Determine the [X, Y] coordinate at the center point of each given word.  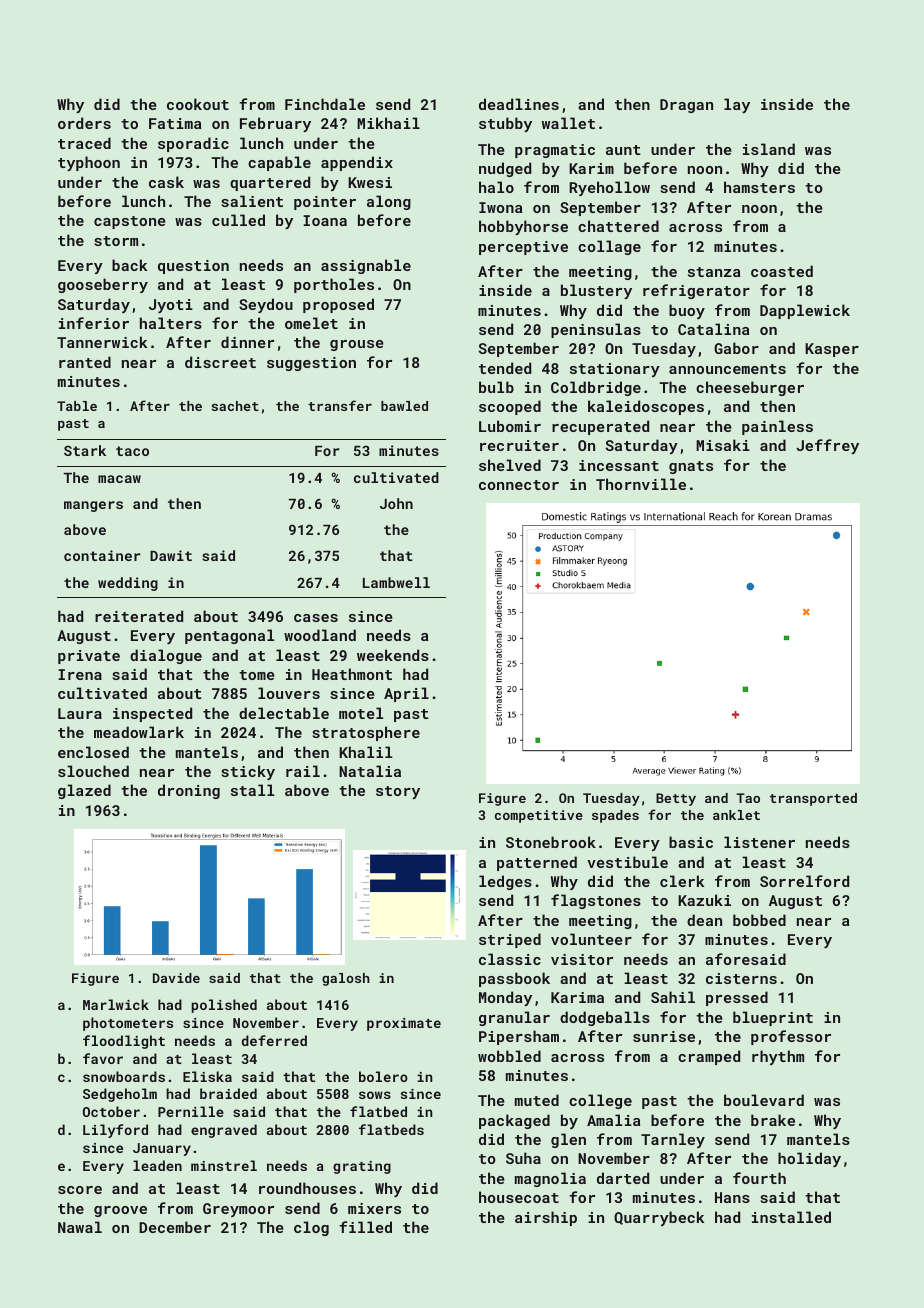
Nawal [80, 1227]
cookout [198, 104]
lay [737, 105]
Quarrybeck [659, 1218]
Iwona [500, 207]
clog [311, 1228]
